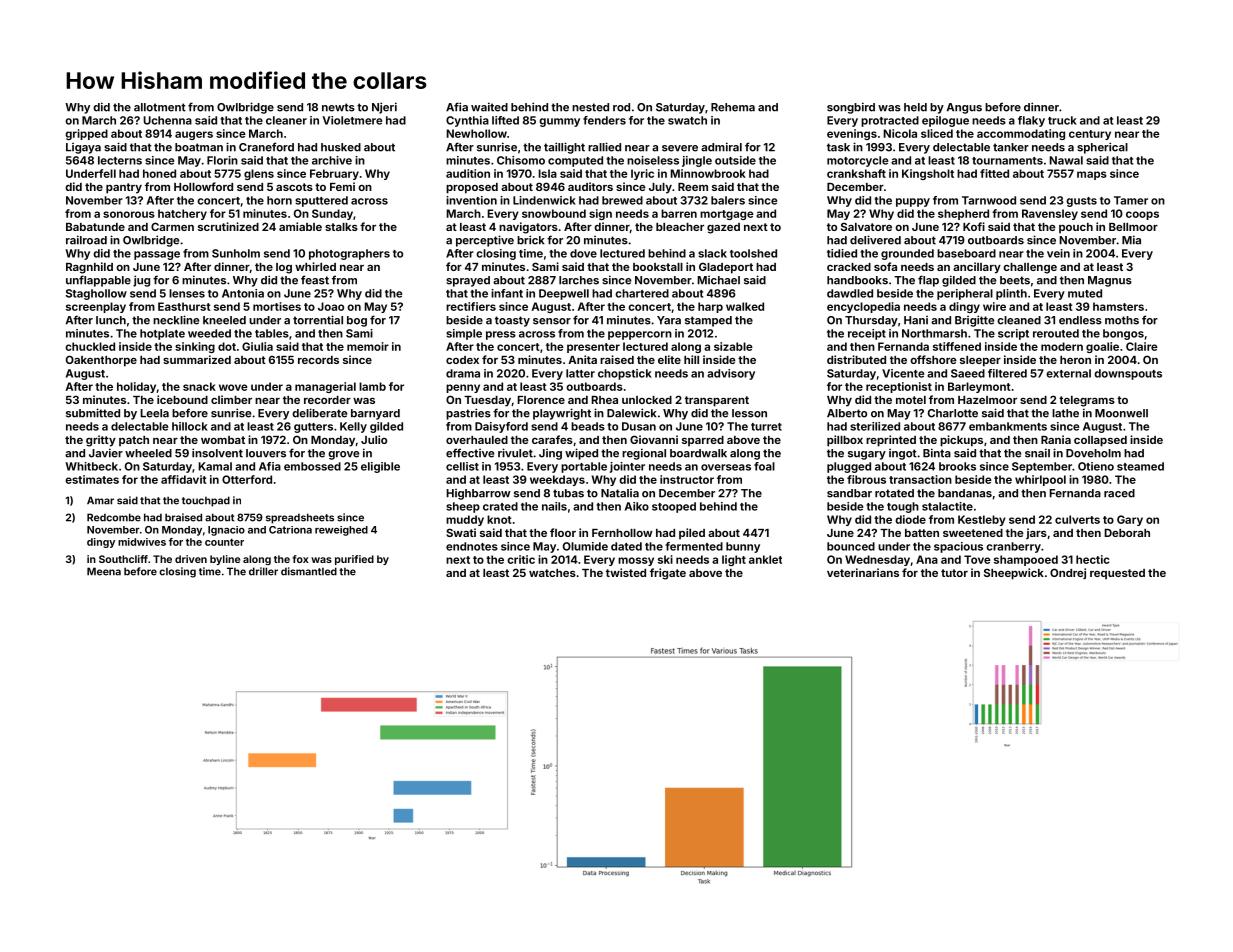  What do you see at coordinates (338, 107) in the screenshot?
I see `newts` at bounding box center [338, 107].
